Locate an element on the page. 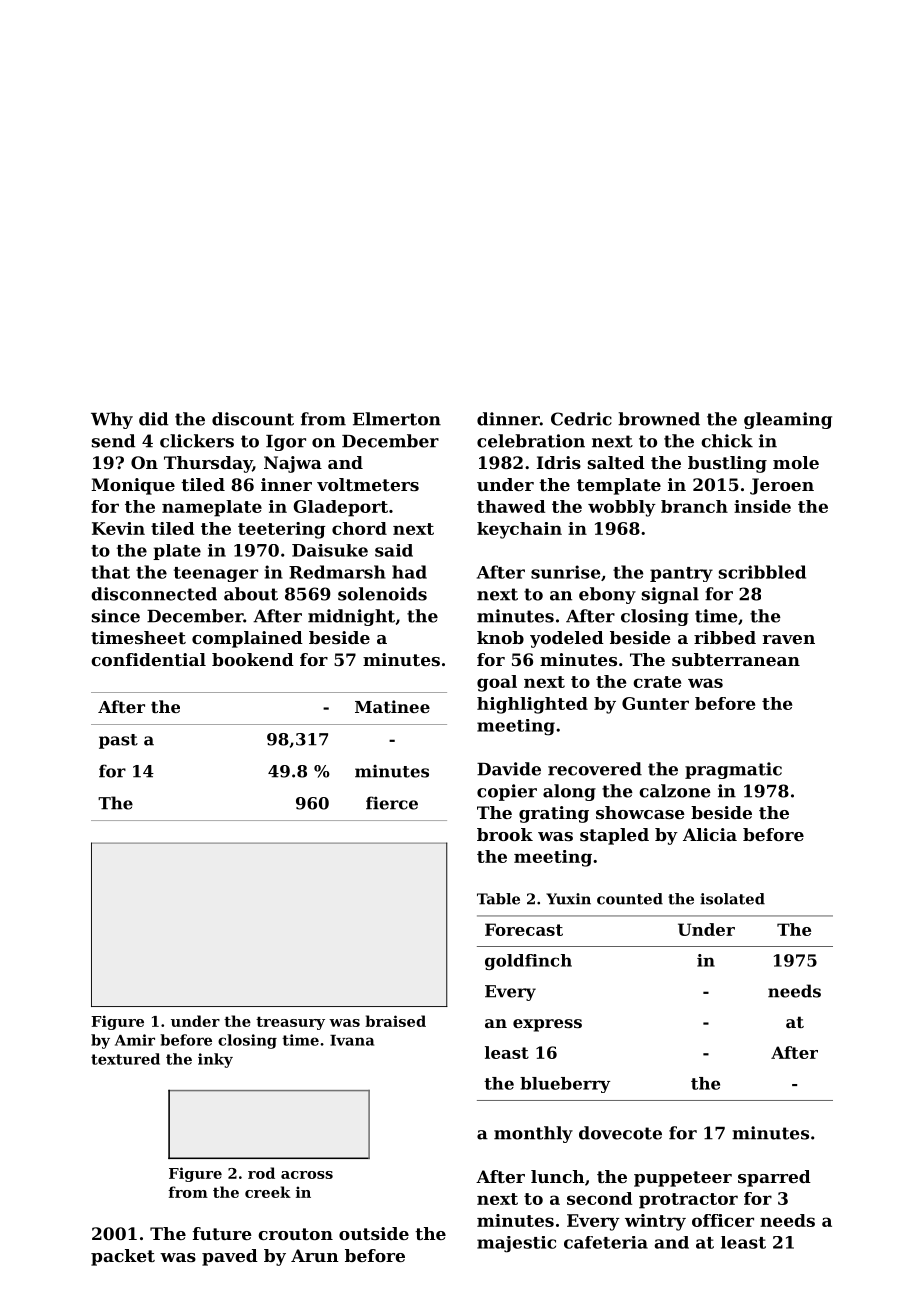 Image resolution: width=924 pixels, height=1308 pixels. goldfinch is located at coordinates (528, 962).
